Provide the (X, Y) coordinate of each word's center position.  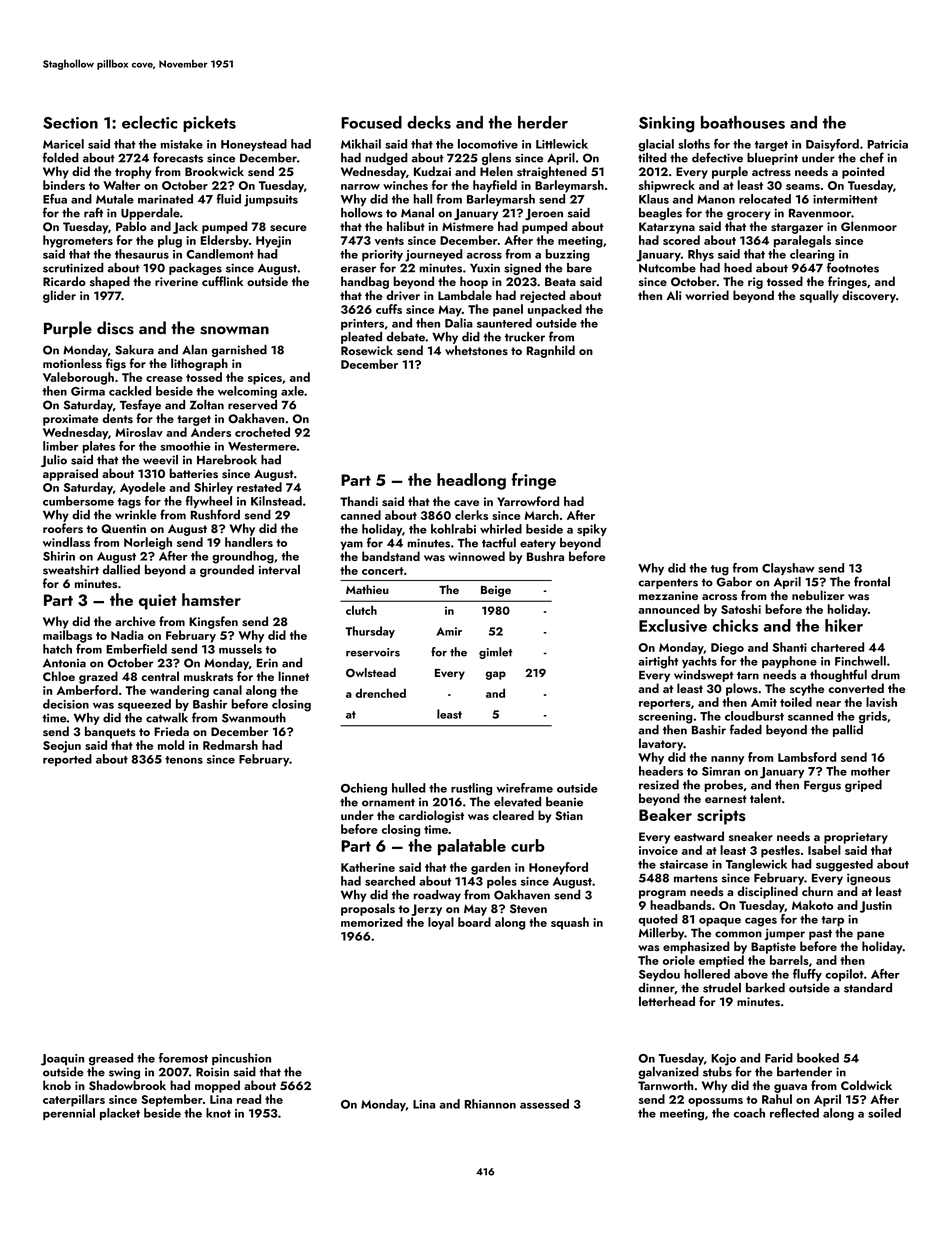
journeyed (434, 255)
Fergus (822, 786)
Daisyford (832, 145)
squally (819, 296)
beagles (660, 214)
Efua (55, 199)
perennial (69, 1114)
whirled (501, 529)
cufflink (222, 281)
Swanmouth (254, 718)
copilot (844, 975)
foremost (183, 1058)
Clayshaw (788, 569)
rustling (471, 789)
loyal (441, 923)
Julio (54, 461)
